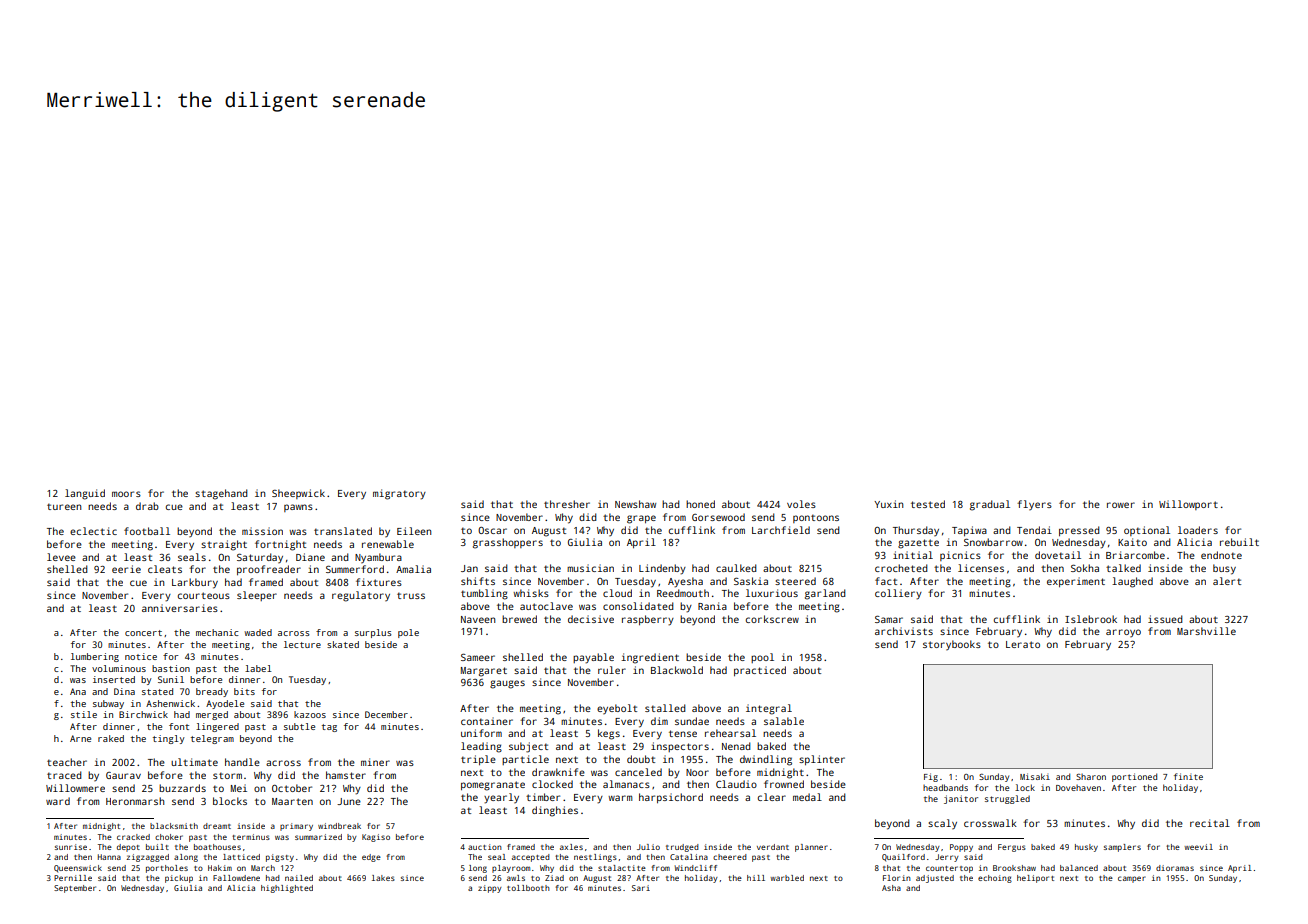  Describe the element at coordinates (75, 889) in the screenshot. I see `September` at that location.
